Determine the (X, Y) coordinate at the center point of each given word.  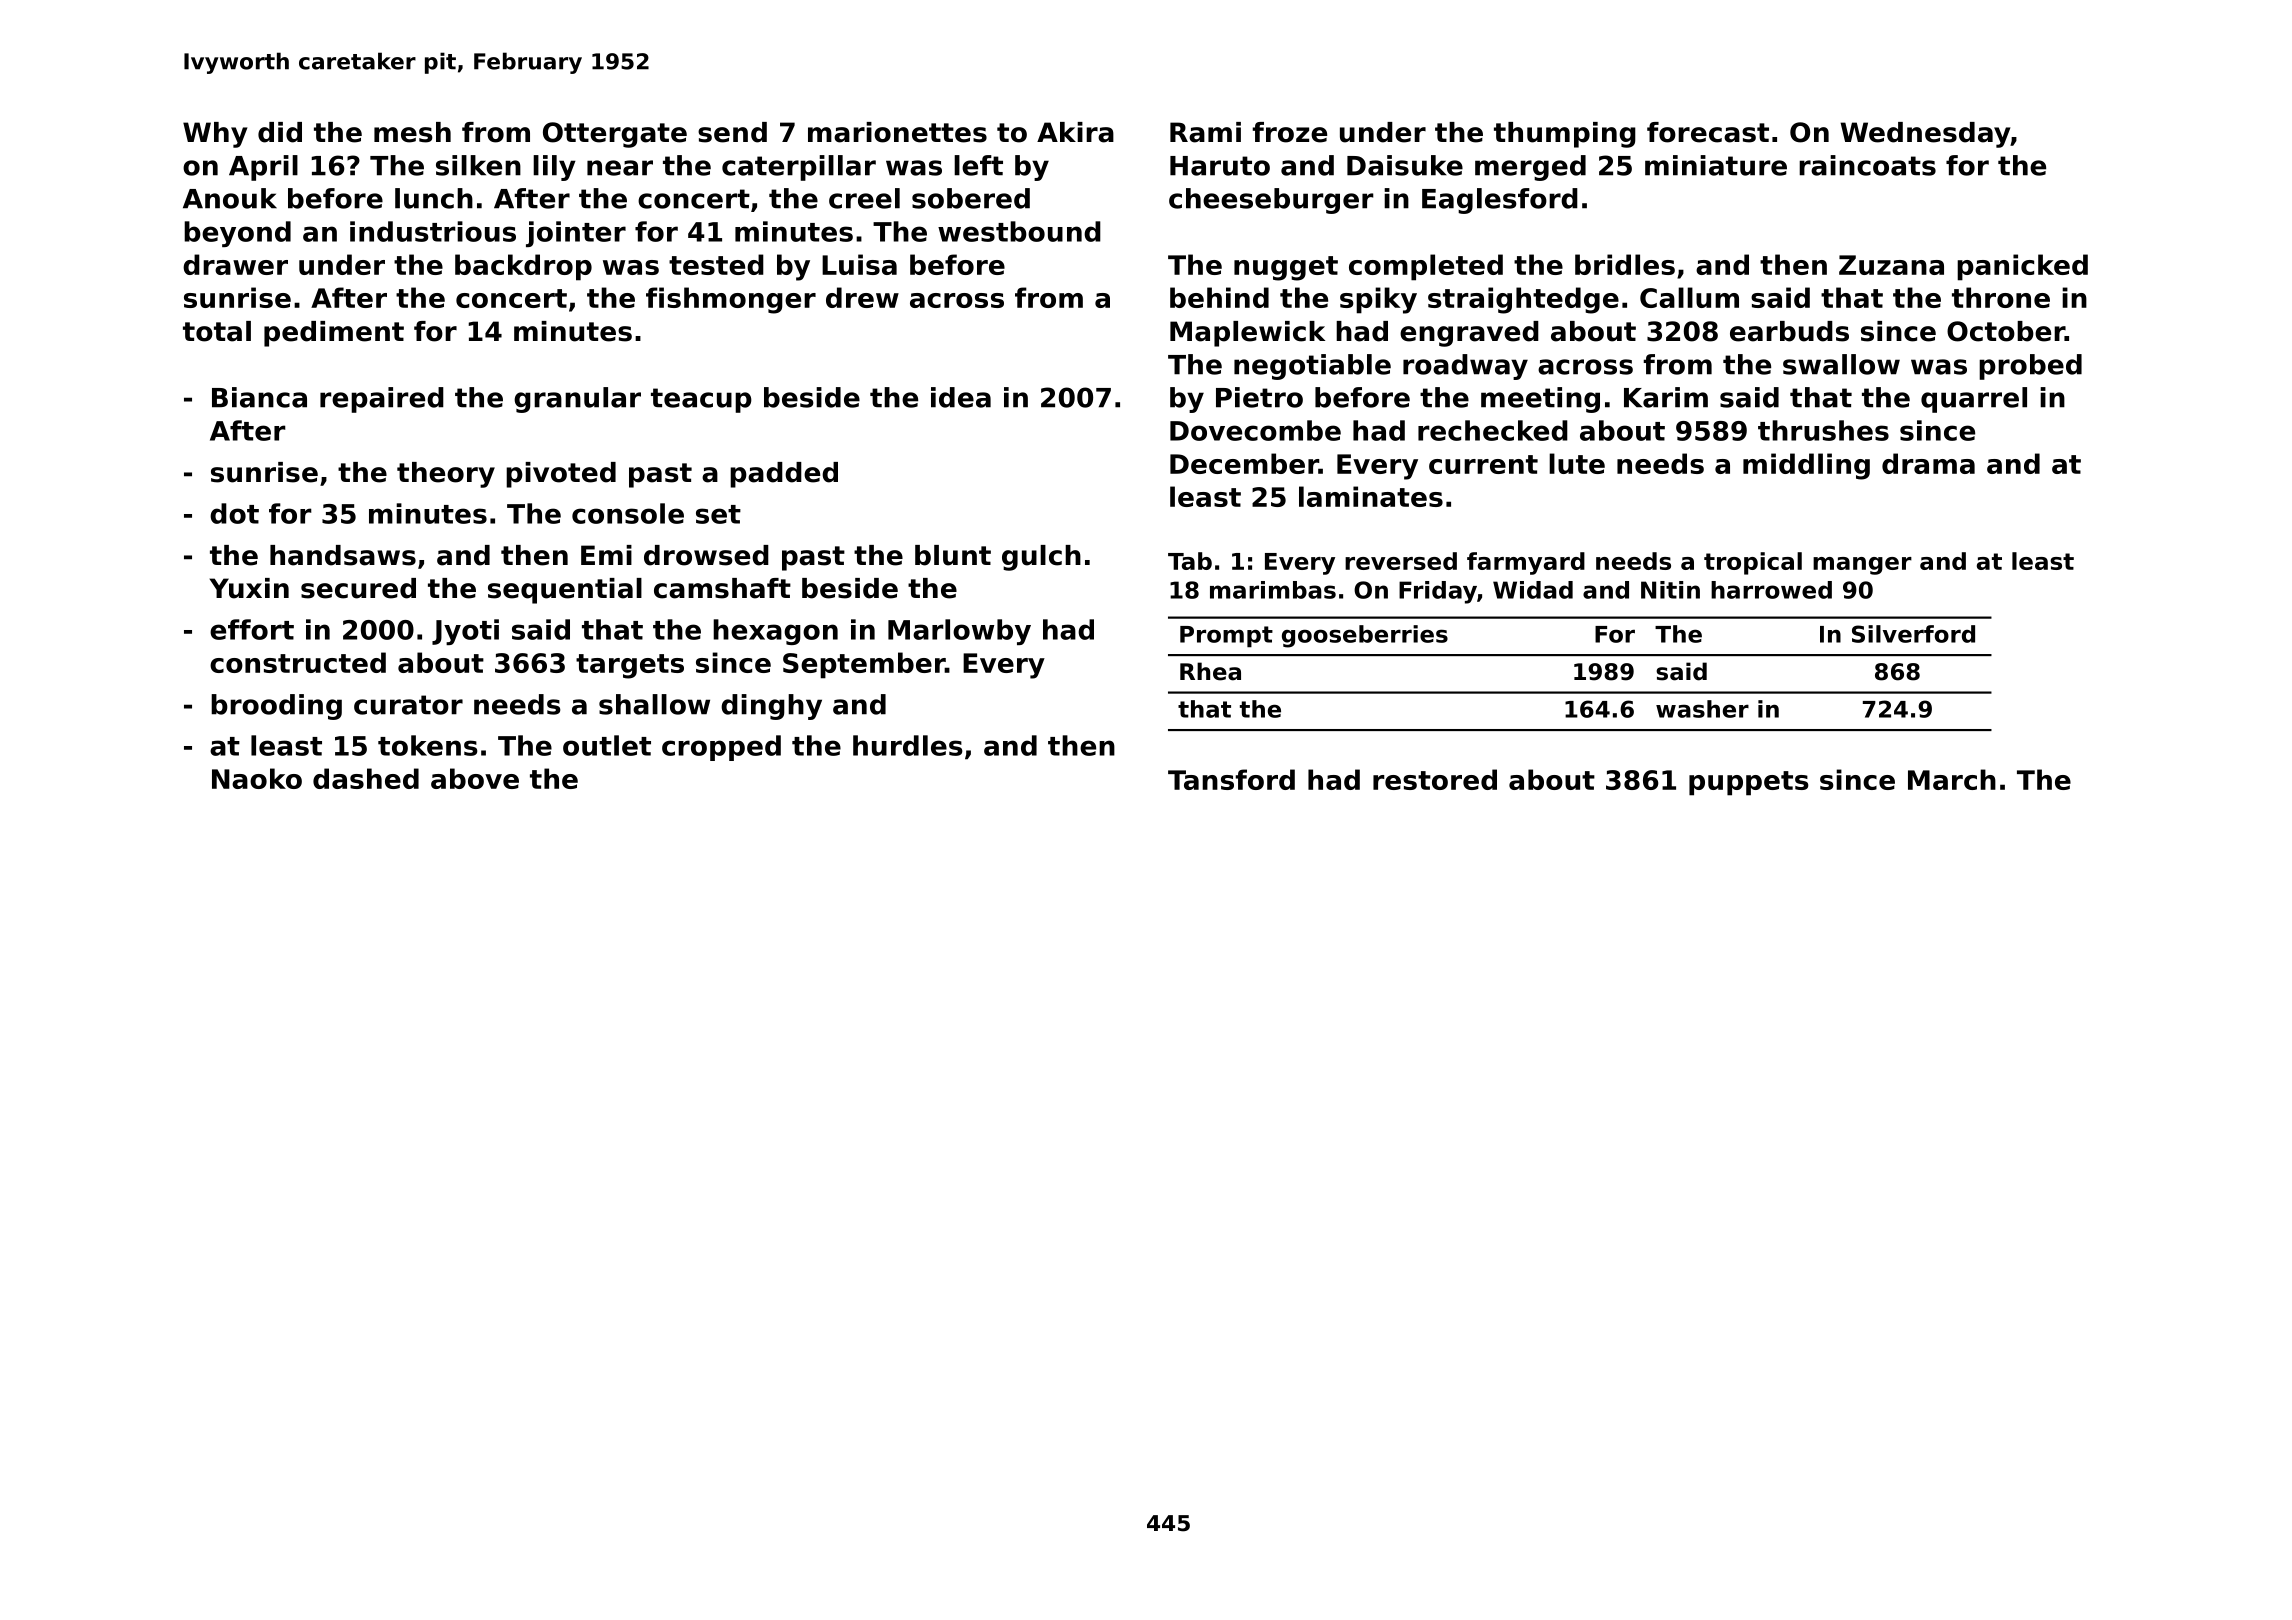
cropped (721, 748)
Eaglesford (1500, 201)
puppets (1749, 783)
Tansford (1231, 779)
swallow (1841, 364)
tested (716, 264)
